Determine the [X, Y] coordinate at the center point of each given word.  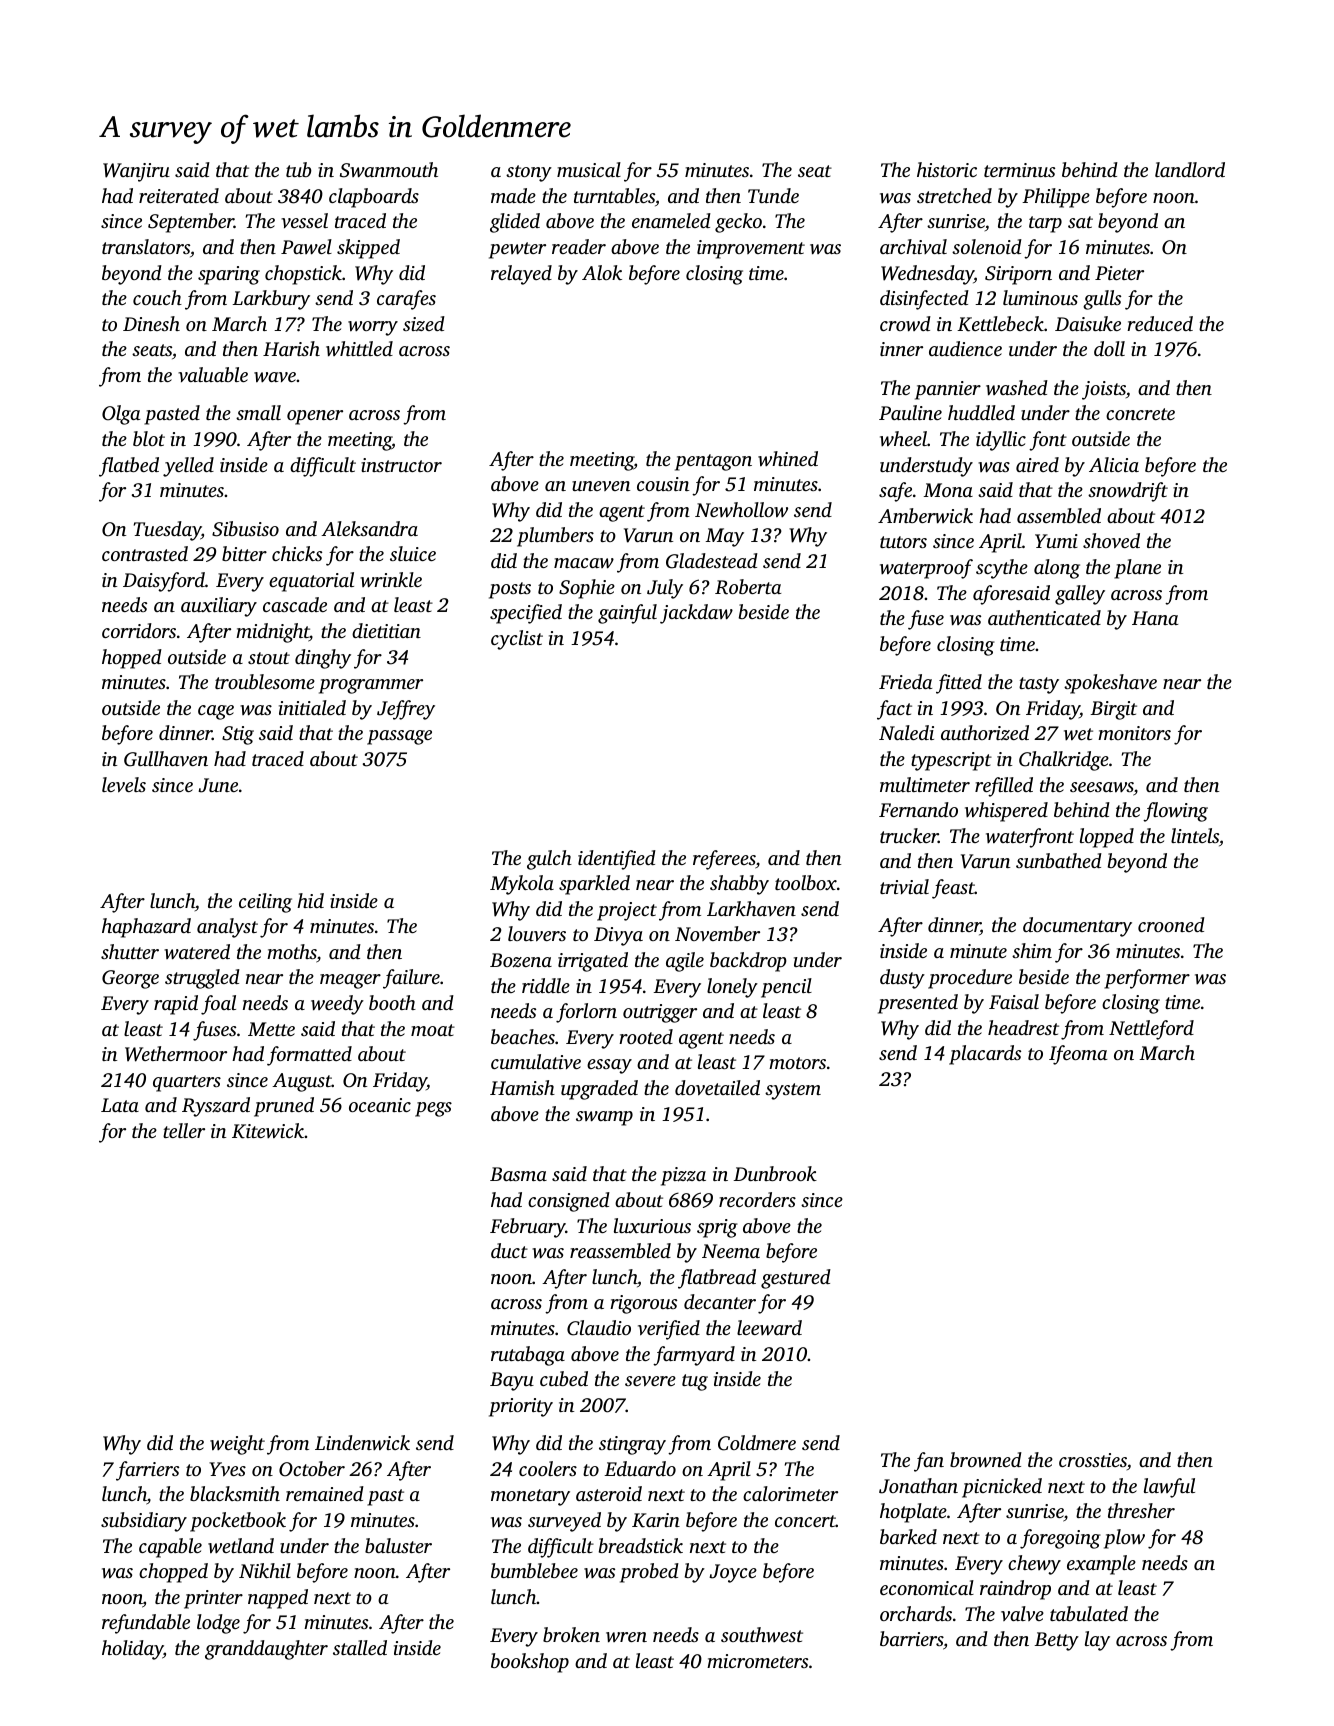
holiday [132, 1650]
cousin [663, 484]
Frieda [905, 681]
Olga [121, 415]
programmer [371, 686]
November [717, 933]
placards [985, 1055]
